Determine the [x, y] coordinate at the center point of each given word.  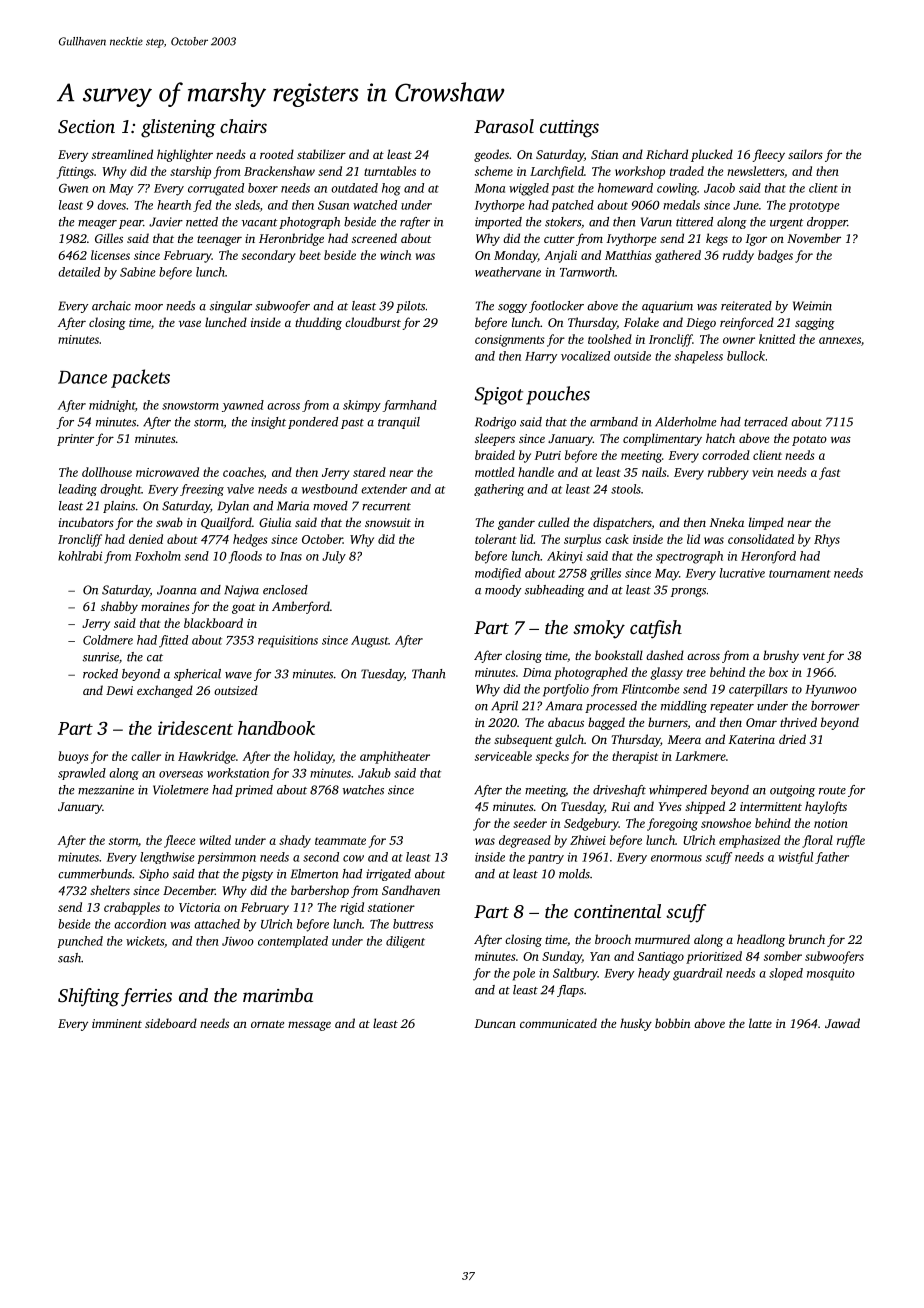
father [832, 858]
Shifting [88, 997]
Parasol [504, 126]
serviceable [503, 756]
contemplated [293, 942]
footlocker [556, 307]
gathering [499, 490]
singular [231, 307]
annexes [840, 340]
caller [146, 756]
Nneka [727, 522]
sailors [805, 154]
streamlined [122, 154]
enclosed [285, 590]
